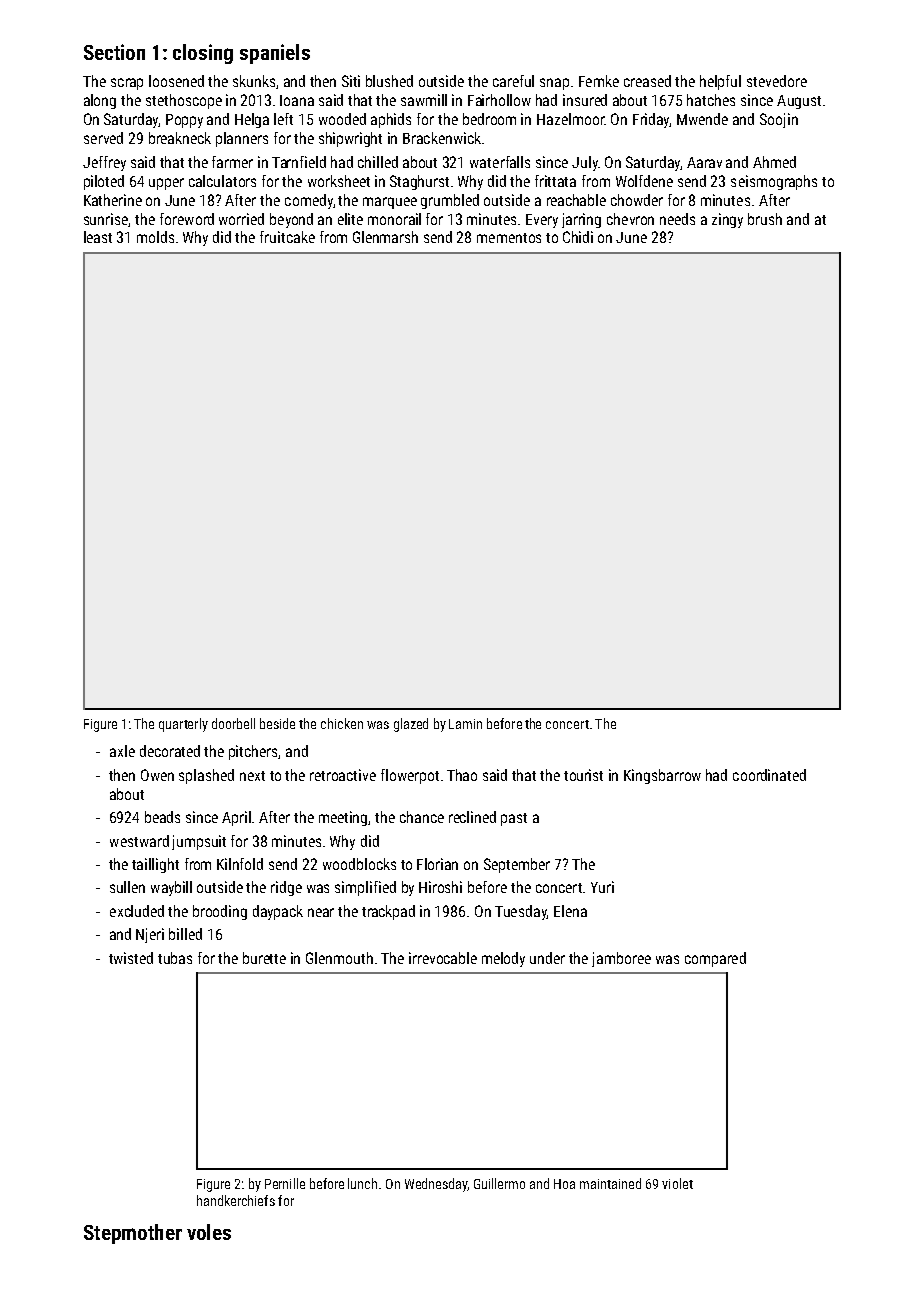 The image size is (924, 1308). Describe the element at coordinates (644, 181) in the page. I see `Wolfdene` at that location.
